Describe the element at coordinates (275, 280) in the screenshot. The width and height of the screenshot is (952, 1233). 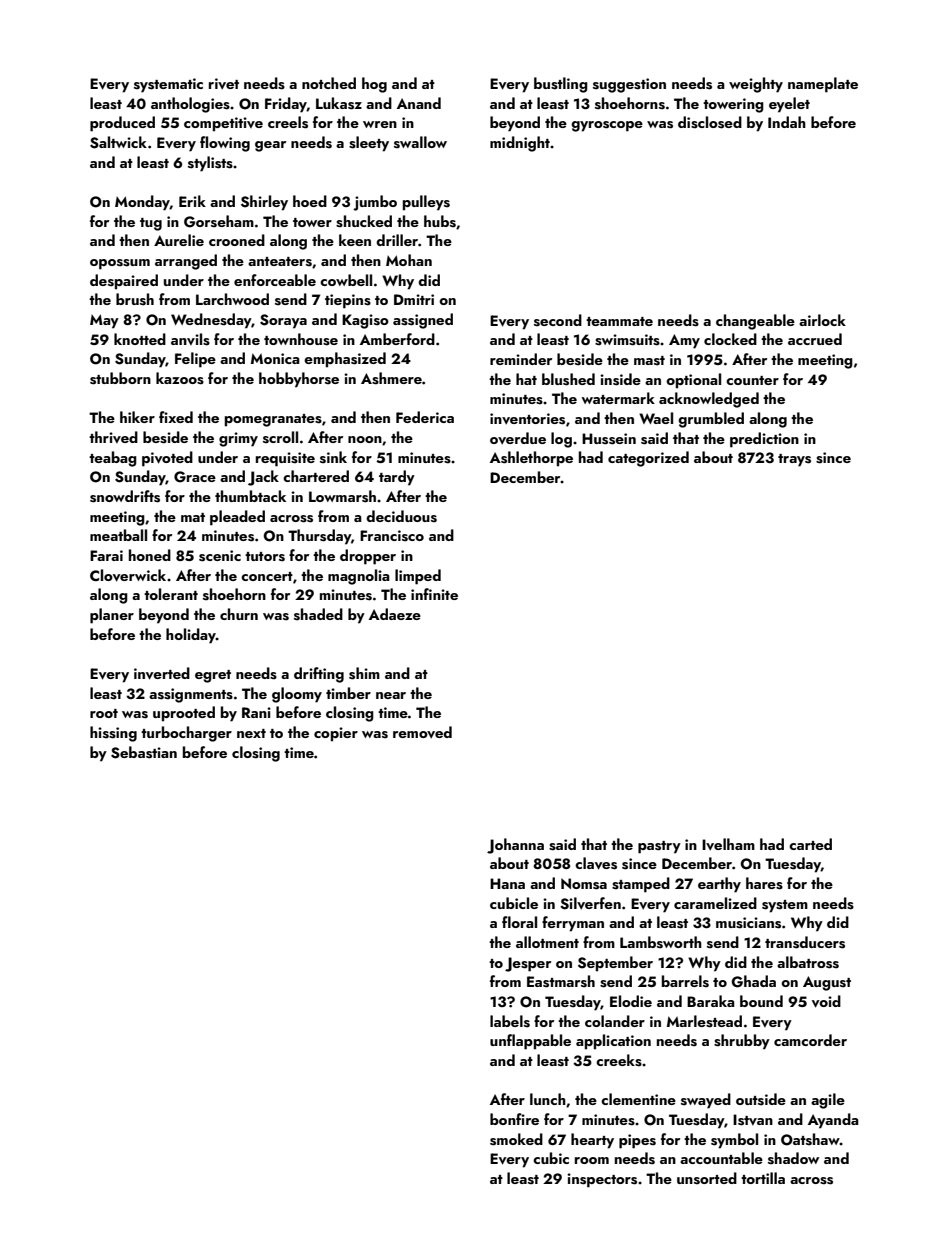
I see `enforceable` at that location.
